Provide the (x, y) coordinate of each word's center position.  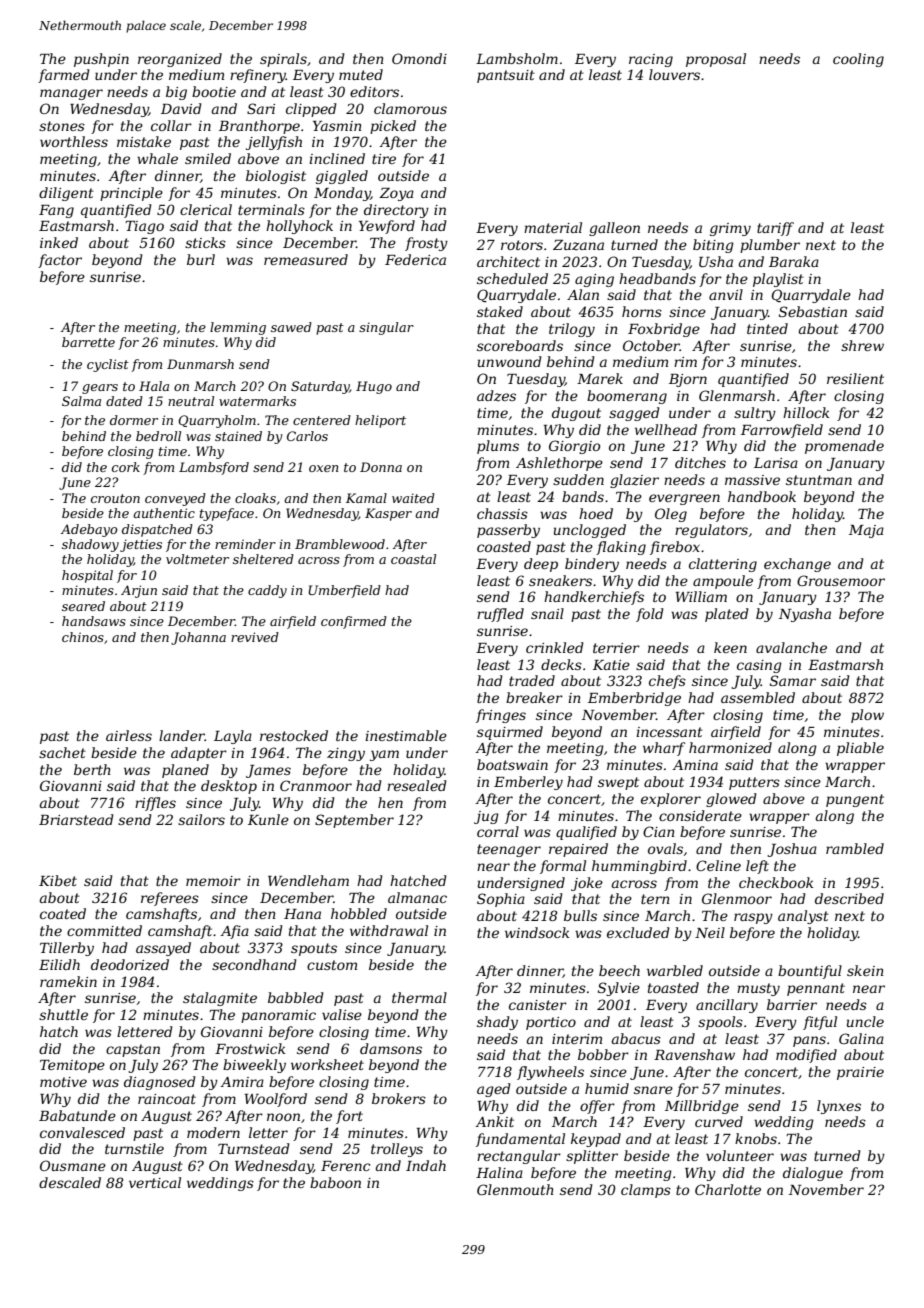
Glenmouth (515, 1189)
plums (498, 447)
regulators (711, 531)
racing (651, 60)
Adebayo (89, 530)
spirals (283, 60)
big (176, 93)
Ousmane (73, 1165)
